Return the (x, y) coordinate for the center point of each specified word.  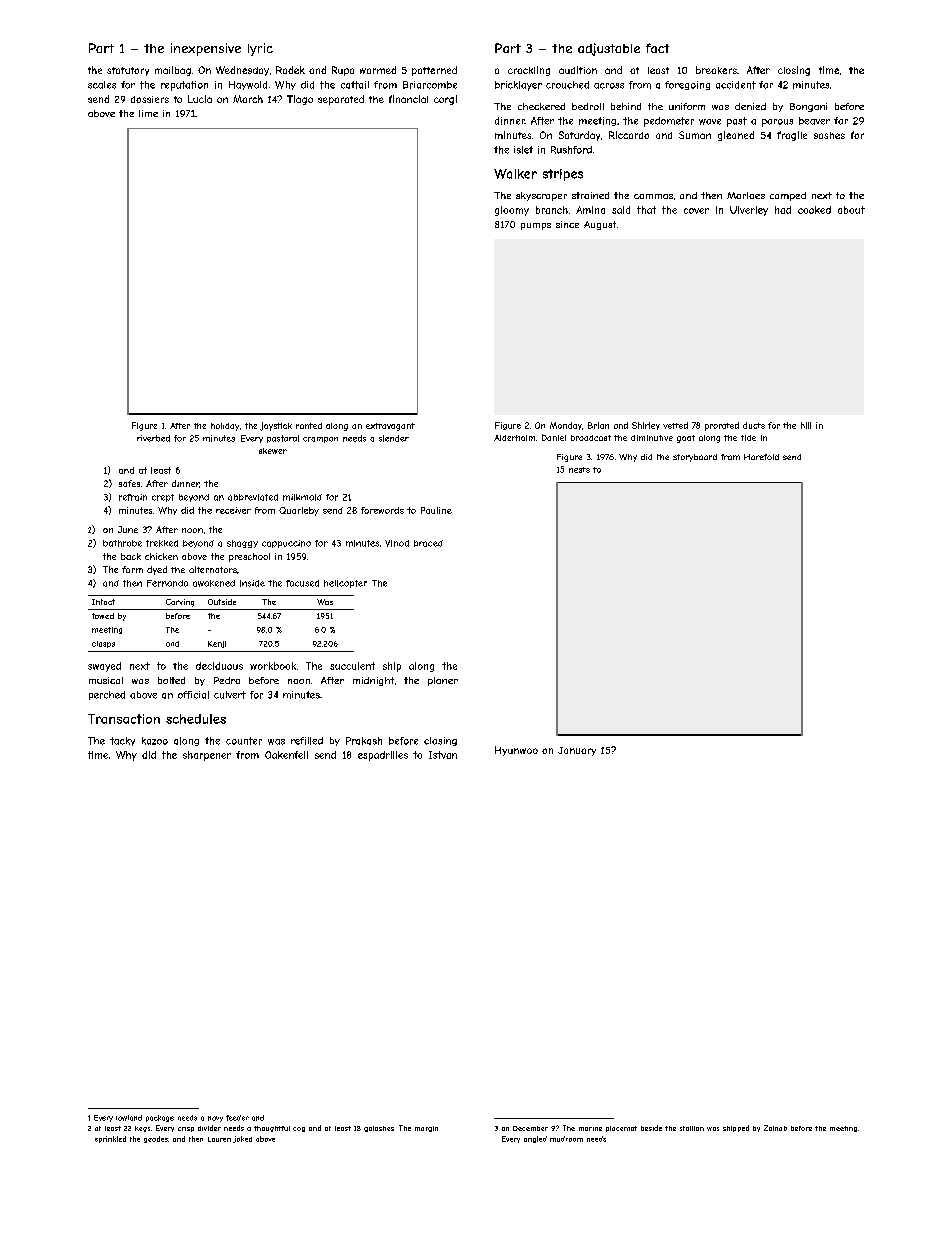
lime (148, 113)
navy (215, 1119)
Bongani (808, 107)
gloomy (512, 211)
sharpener (207, 756)
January (577, 751)
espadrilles (383, 756)
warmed (378, 70)
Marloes (746, 195)
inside (252, 583)
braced (428, 543)
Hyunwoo (516, 751)
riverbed (153, 438)
